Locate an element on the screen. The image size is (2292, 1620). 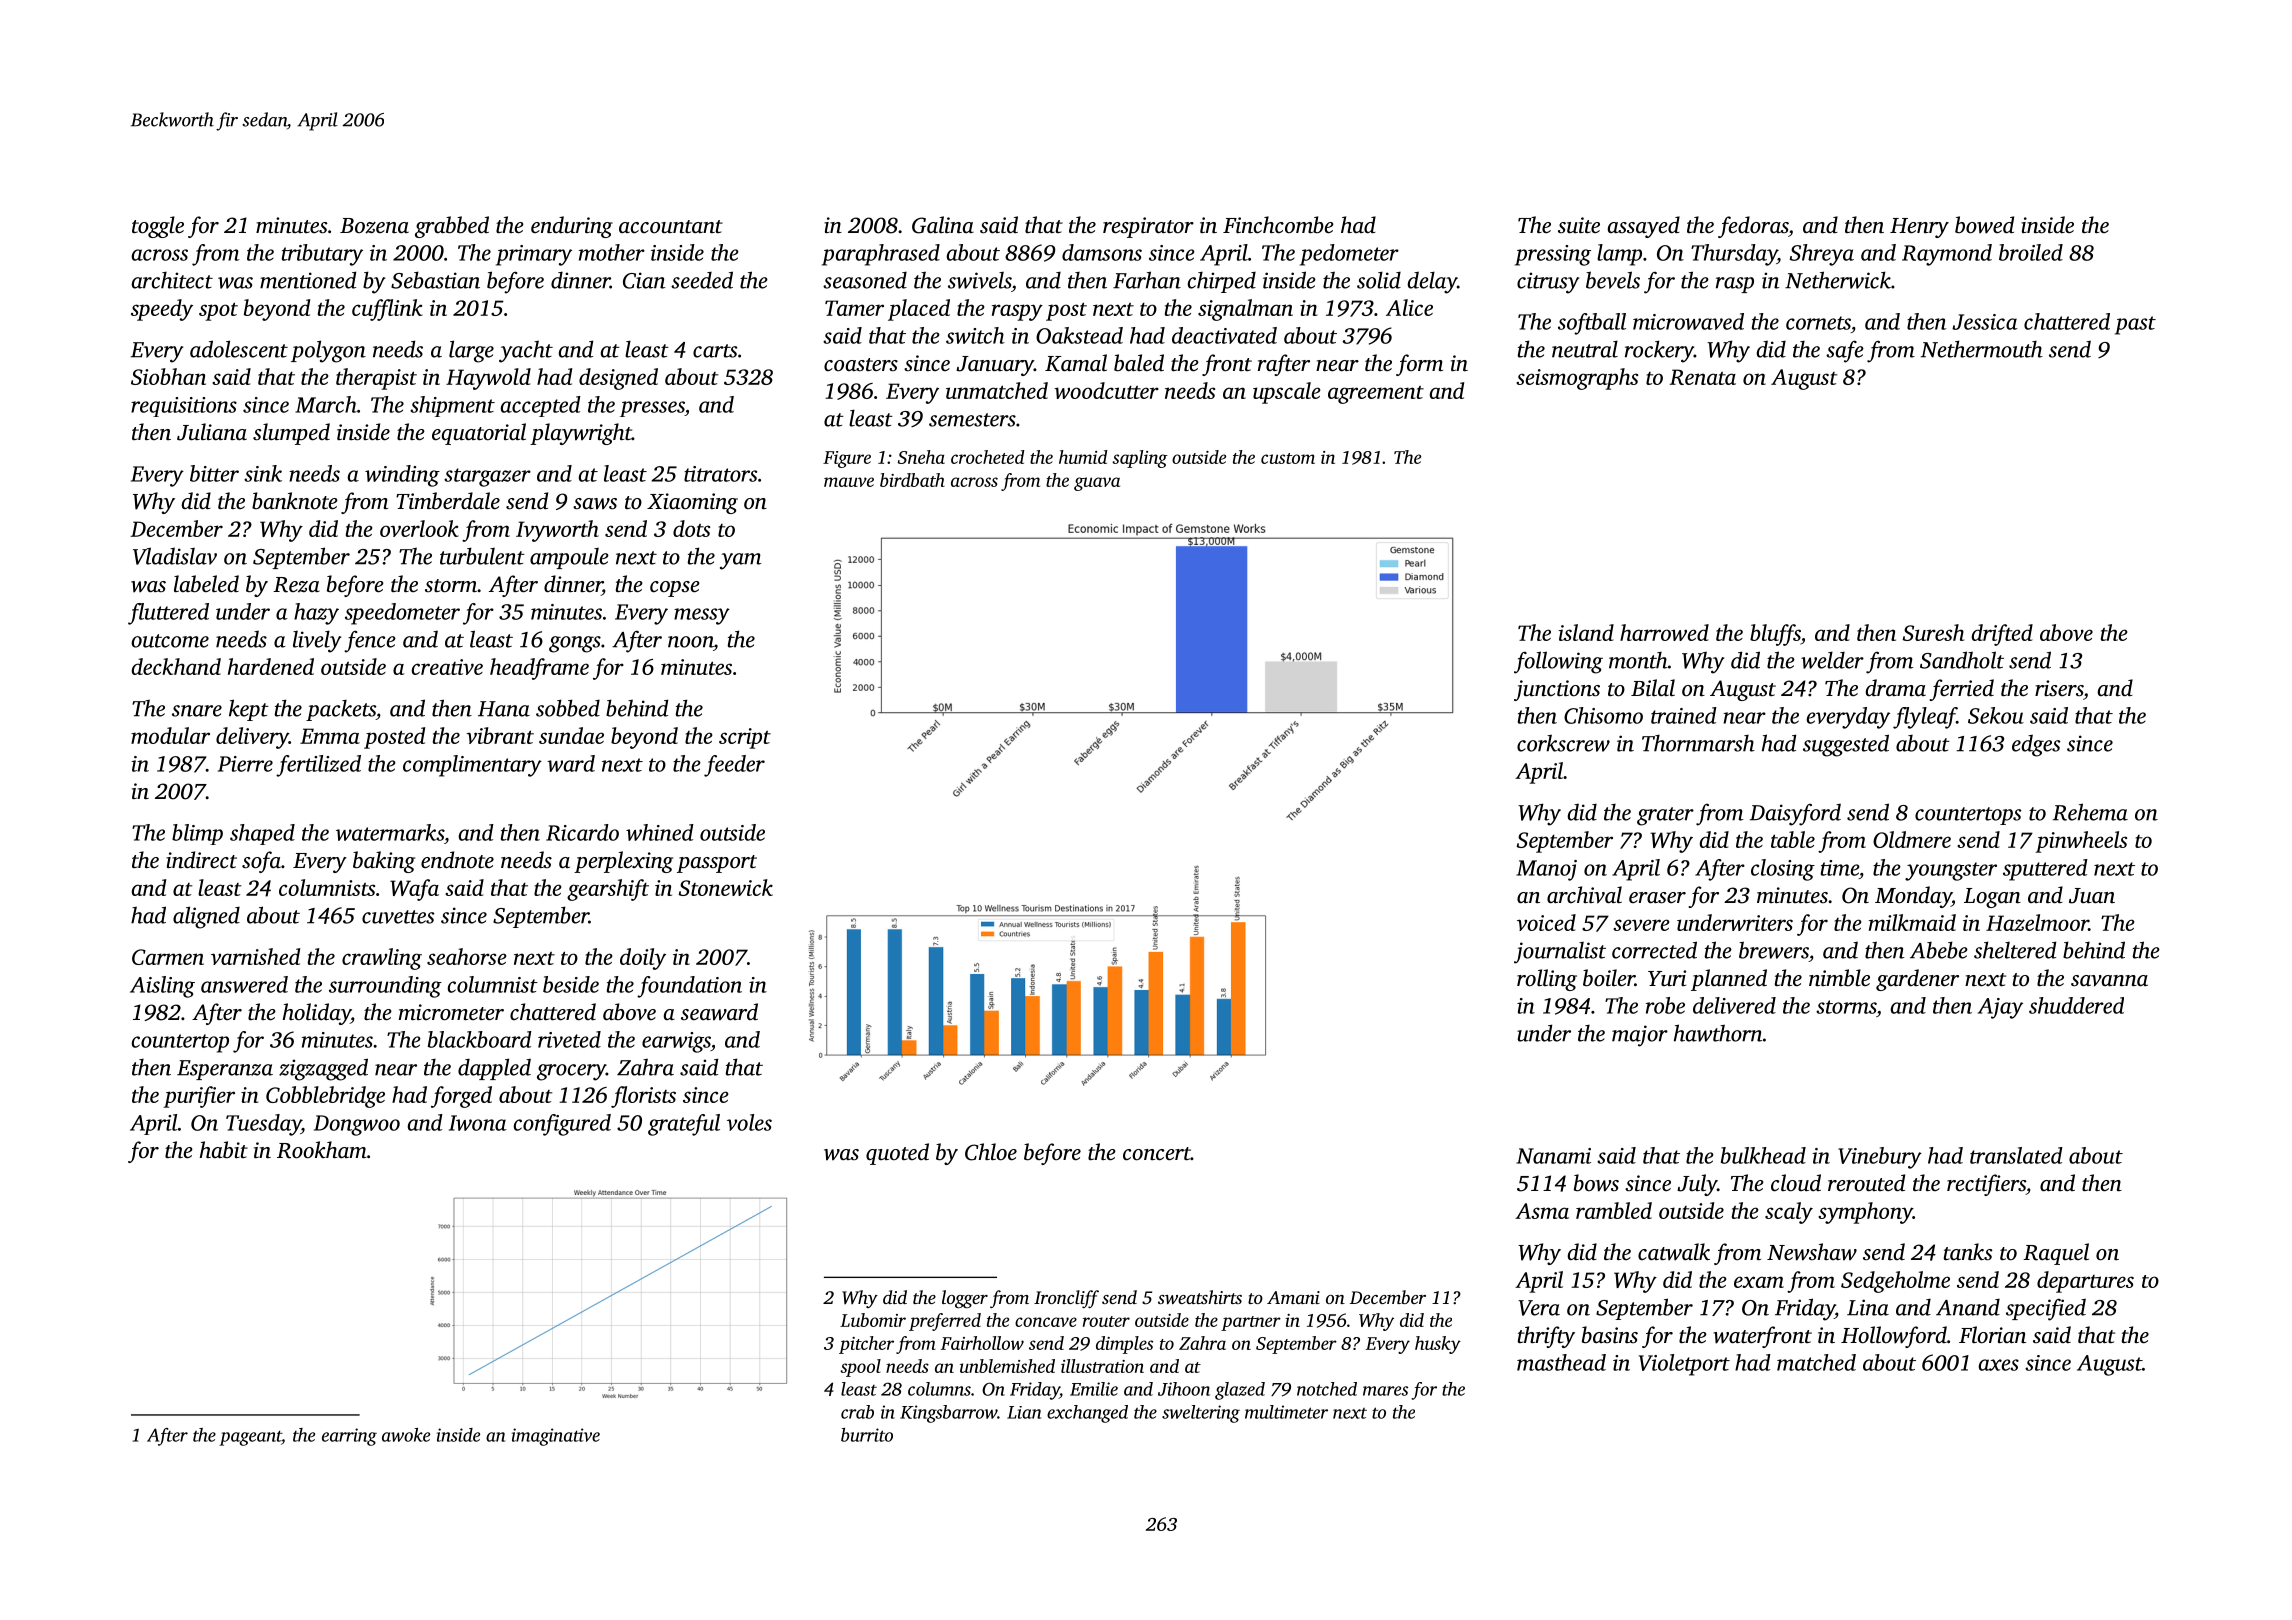
Raquel is located at coordinates (2056, 1254).
